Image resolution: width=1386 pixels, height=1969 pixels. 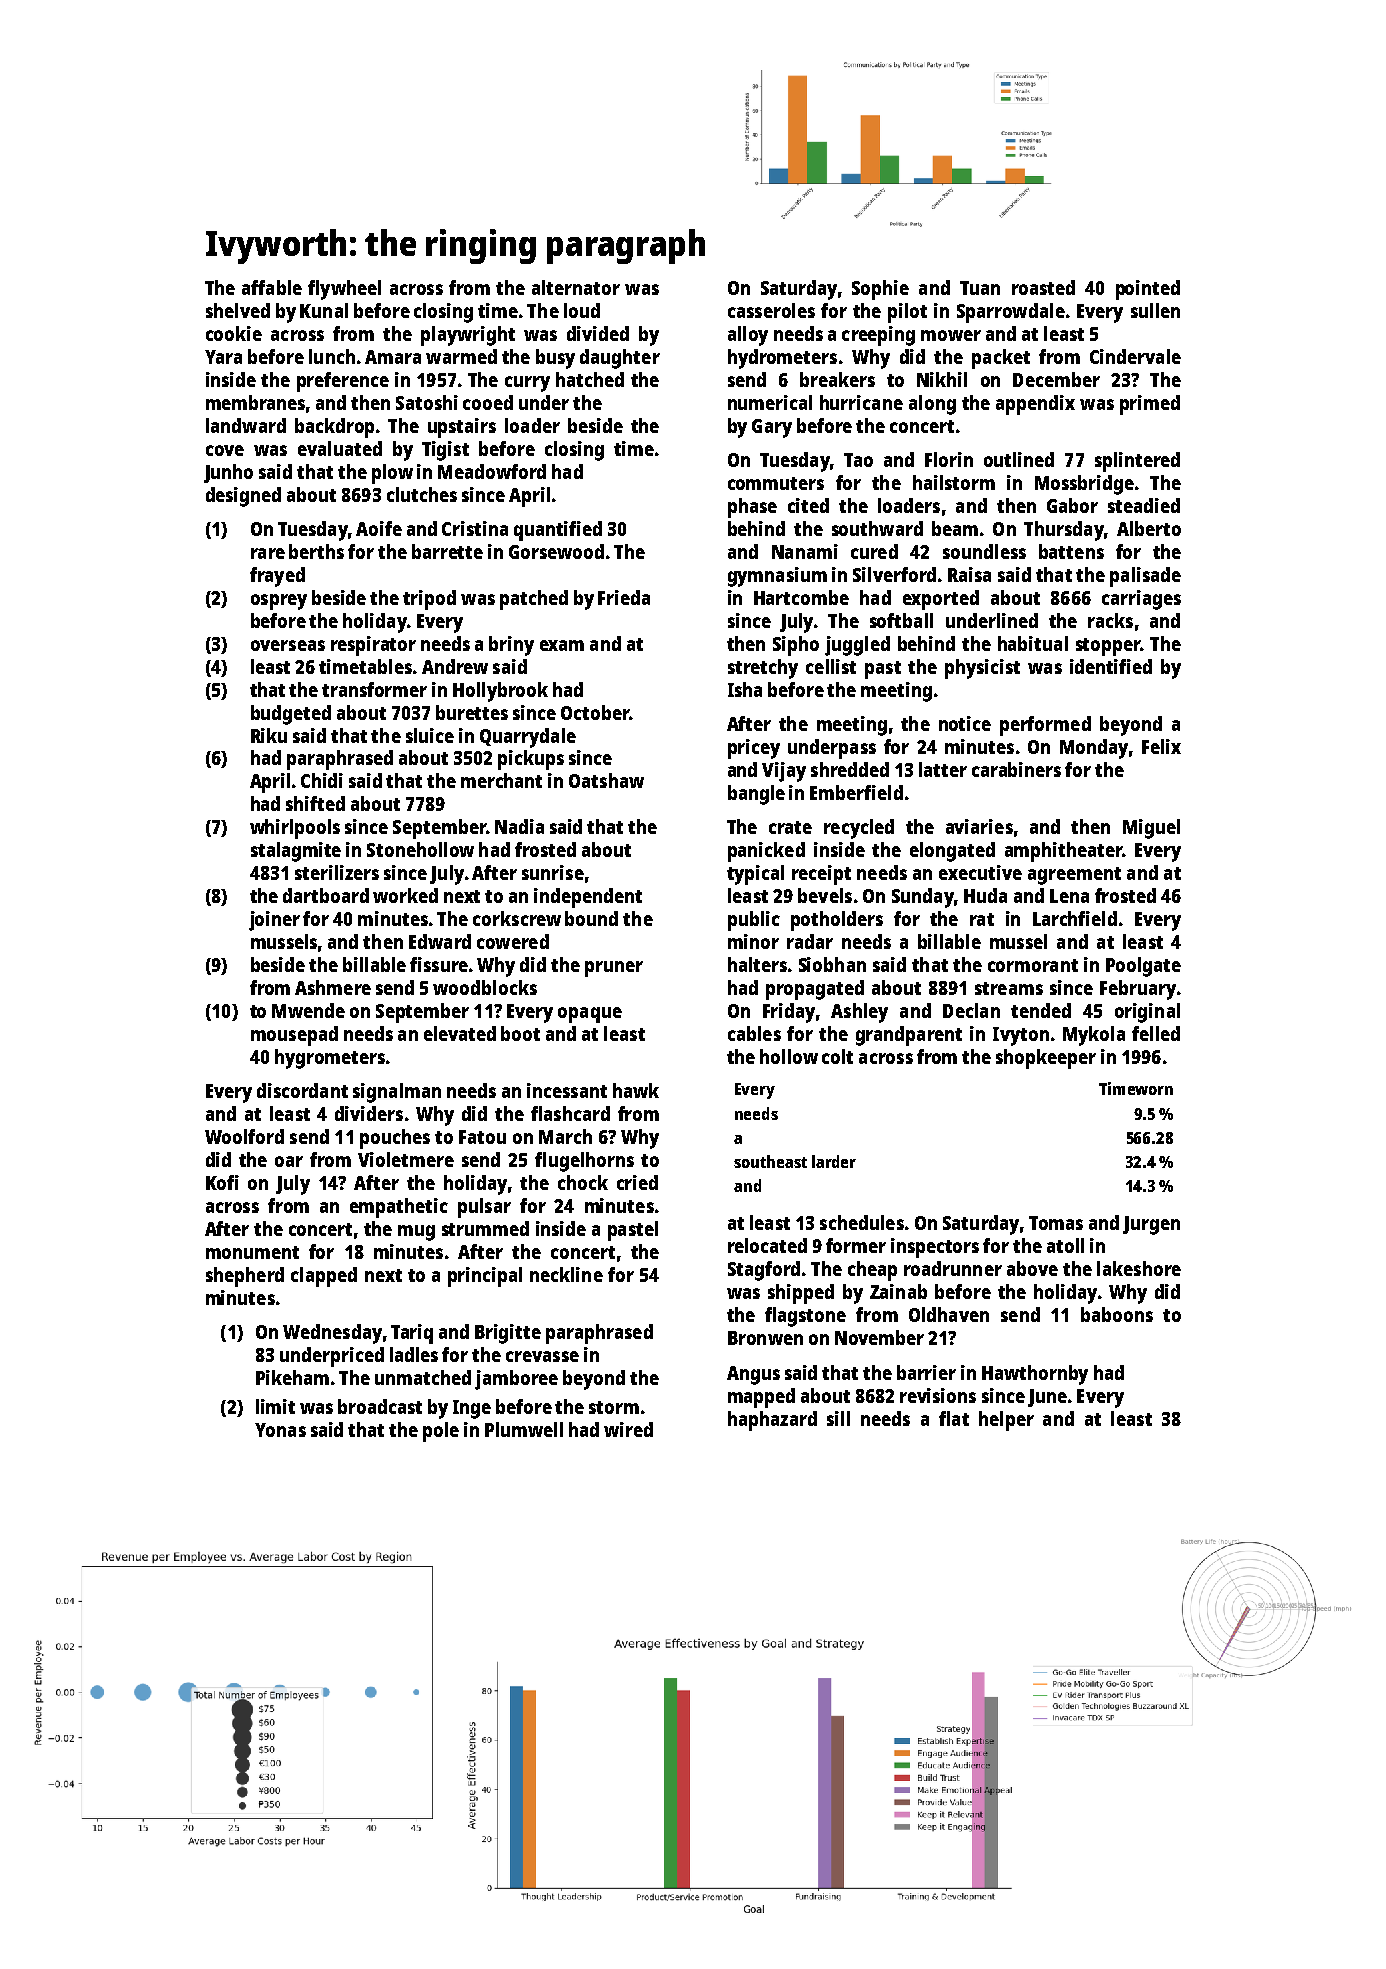 What do you see at coordinates (296, 852) in the image?
I see `stalagmite` at bounding box center [296, 852].
